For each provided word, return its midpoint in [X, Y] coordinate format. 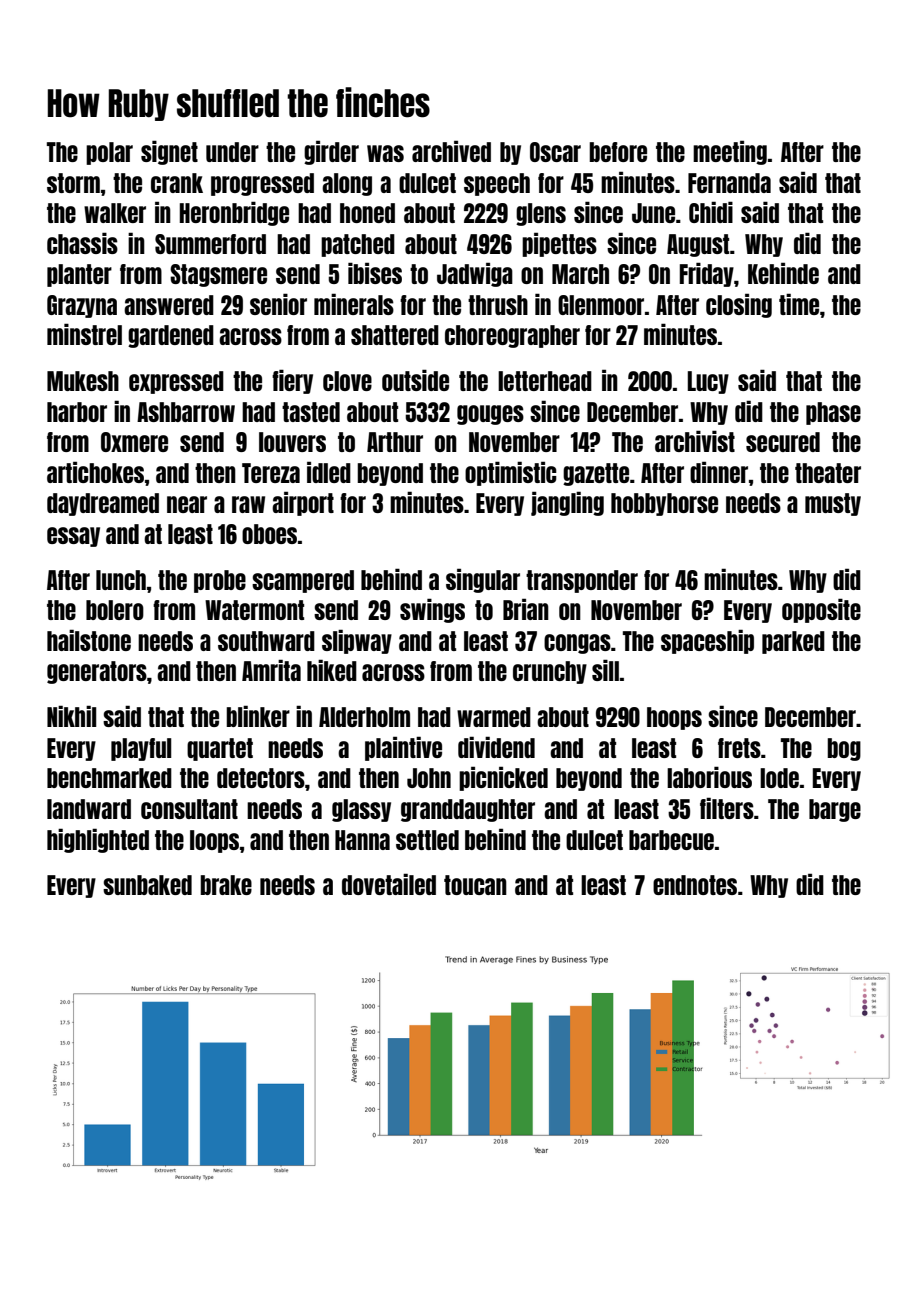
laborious [709, 777]
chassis [82, 243]
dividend [496, 747]
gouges [490, 415]
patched [358, 245]
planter [79, 275]
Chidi [711, 212]
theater [828, 473]
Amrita [271, 670]
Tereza [271, 473]
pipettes [559, 244]
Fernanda [729, 183]
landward [89, 809]
